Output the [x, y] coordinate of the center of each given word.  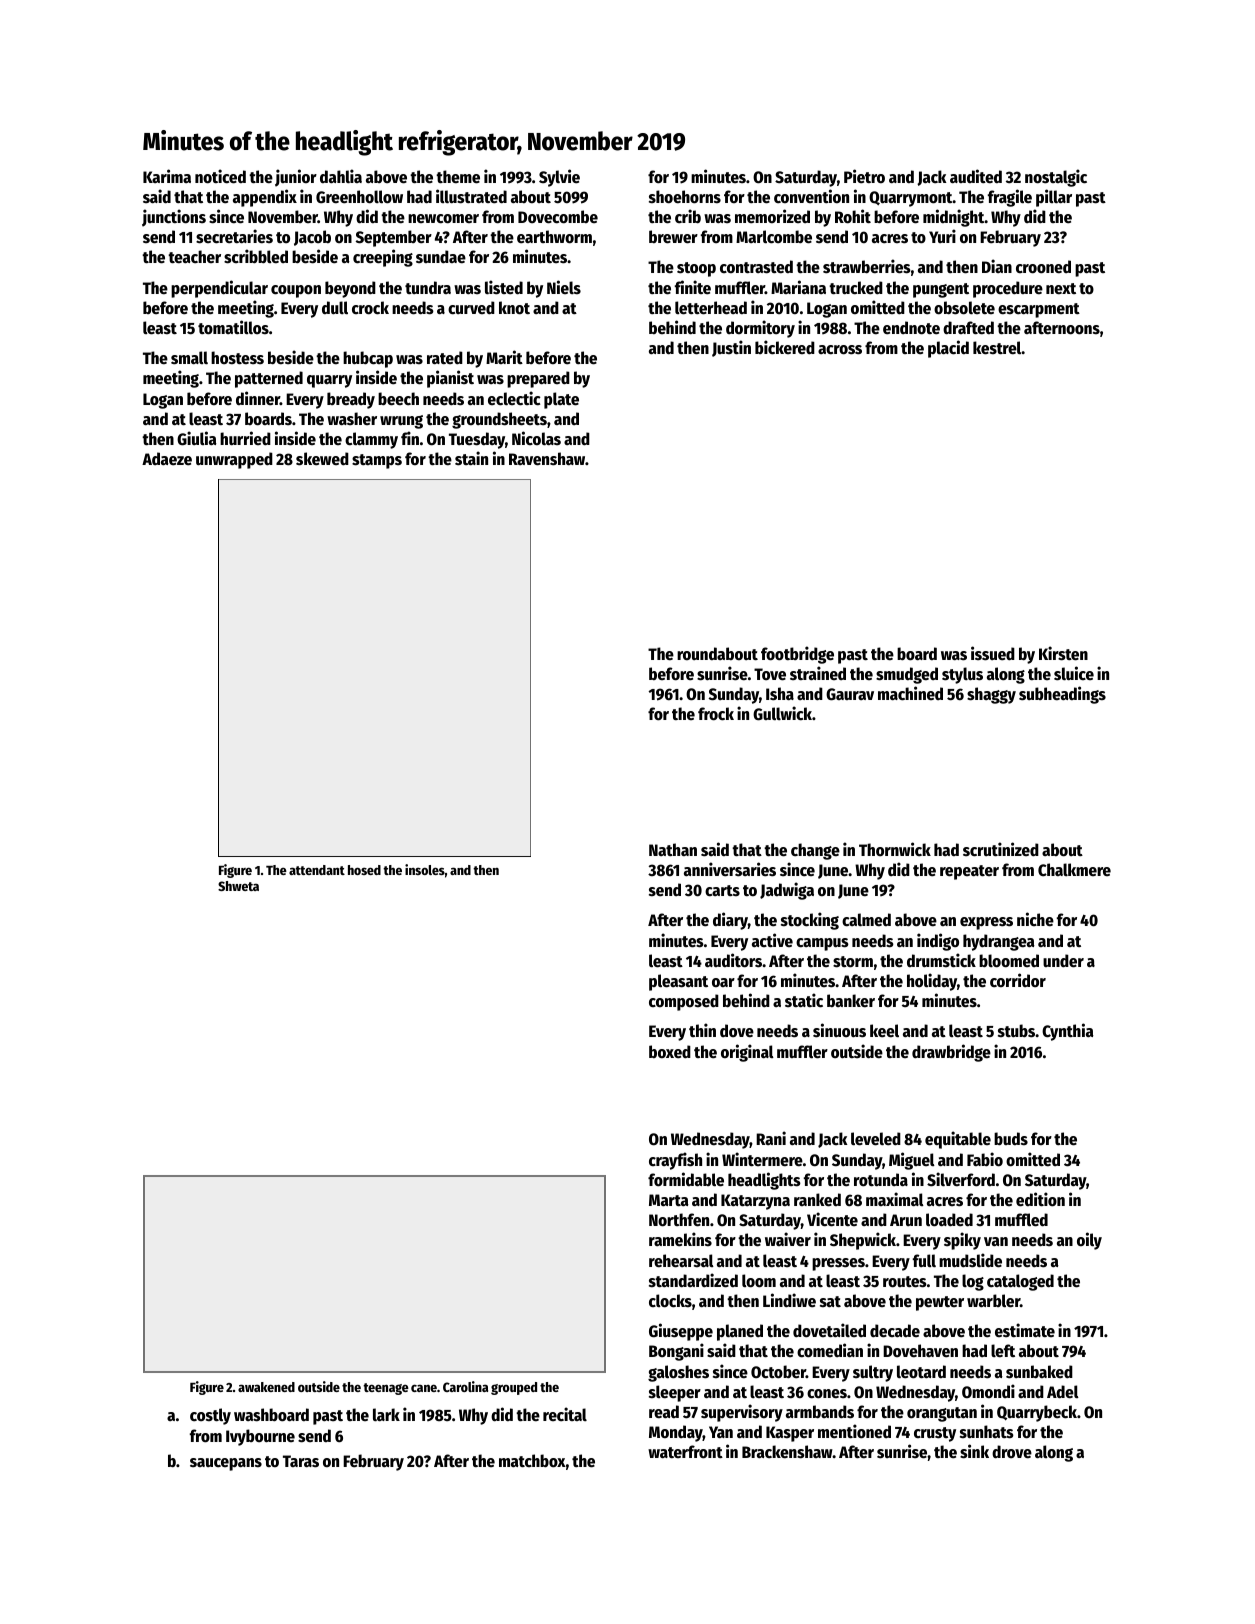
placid [948, 349]
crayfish [675, 1161]
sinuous [839, 1030]
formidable [686, 1179]
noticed [220, 176]
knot [514, 308]
